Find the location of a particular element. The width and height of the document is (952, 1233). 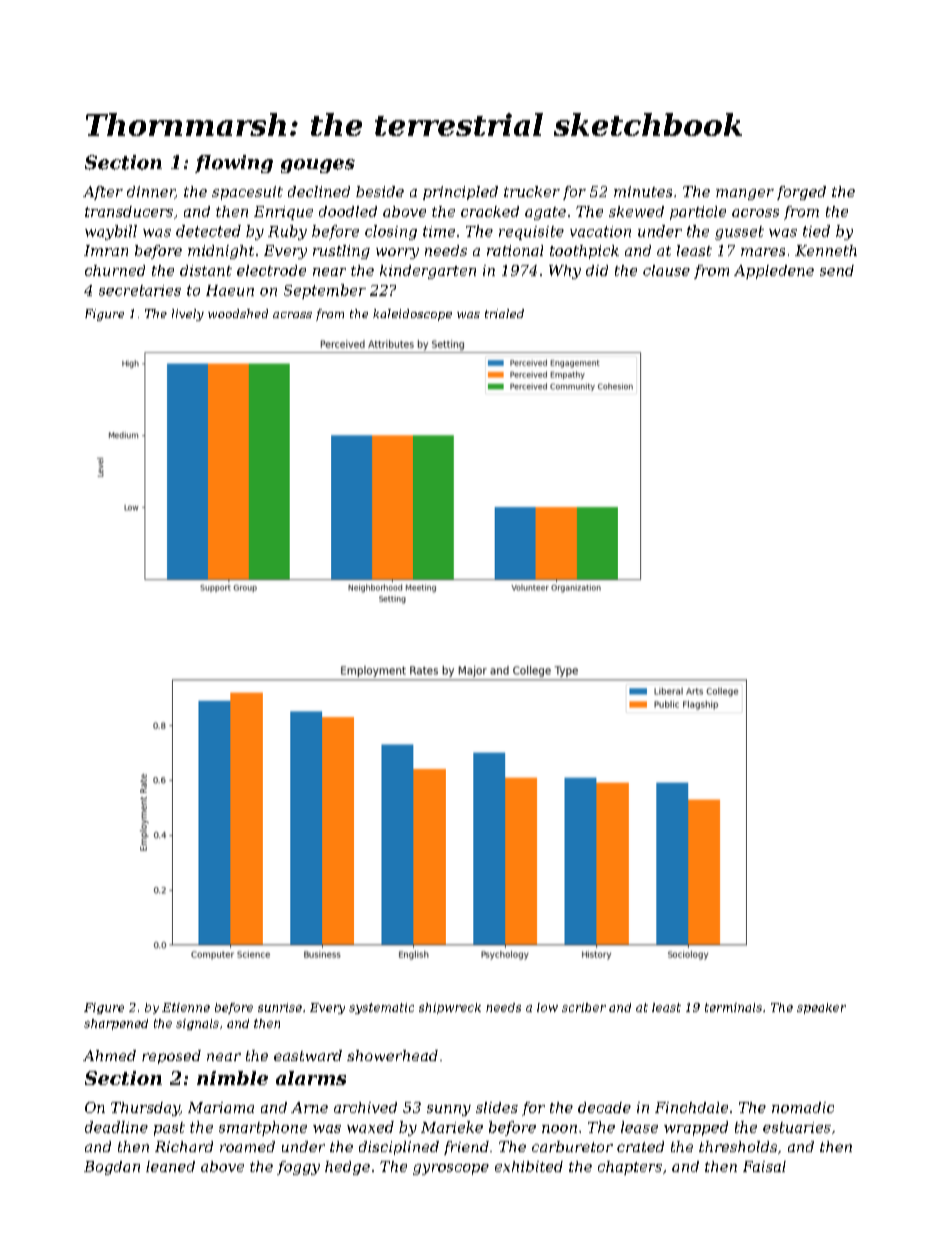

terminals is located at coordinates (733, 1007).
